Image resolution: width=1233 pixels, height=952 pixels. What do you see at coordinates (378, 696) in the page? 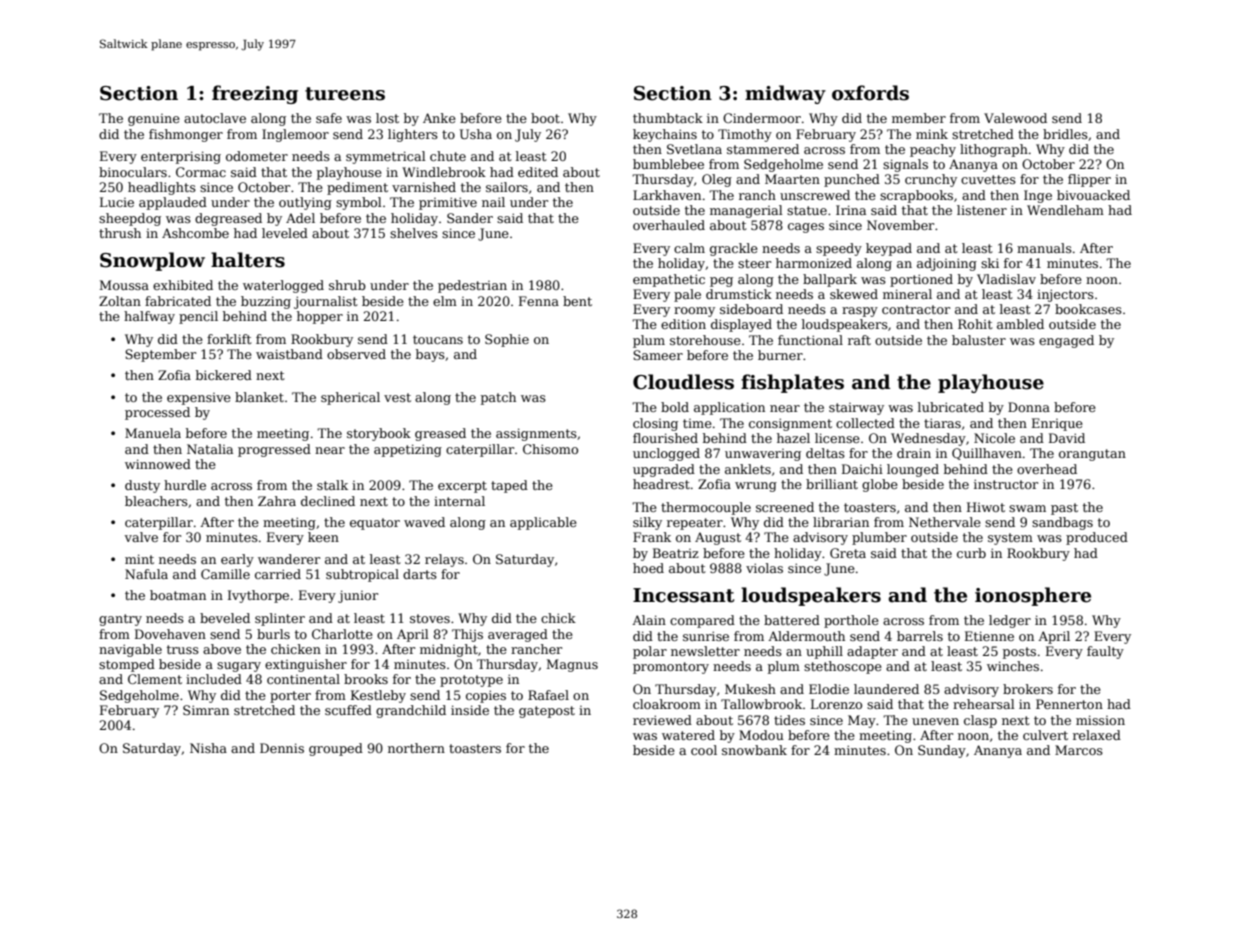
I see `Kestleby` at bounding box center [378, 696].
